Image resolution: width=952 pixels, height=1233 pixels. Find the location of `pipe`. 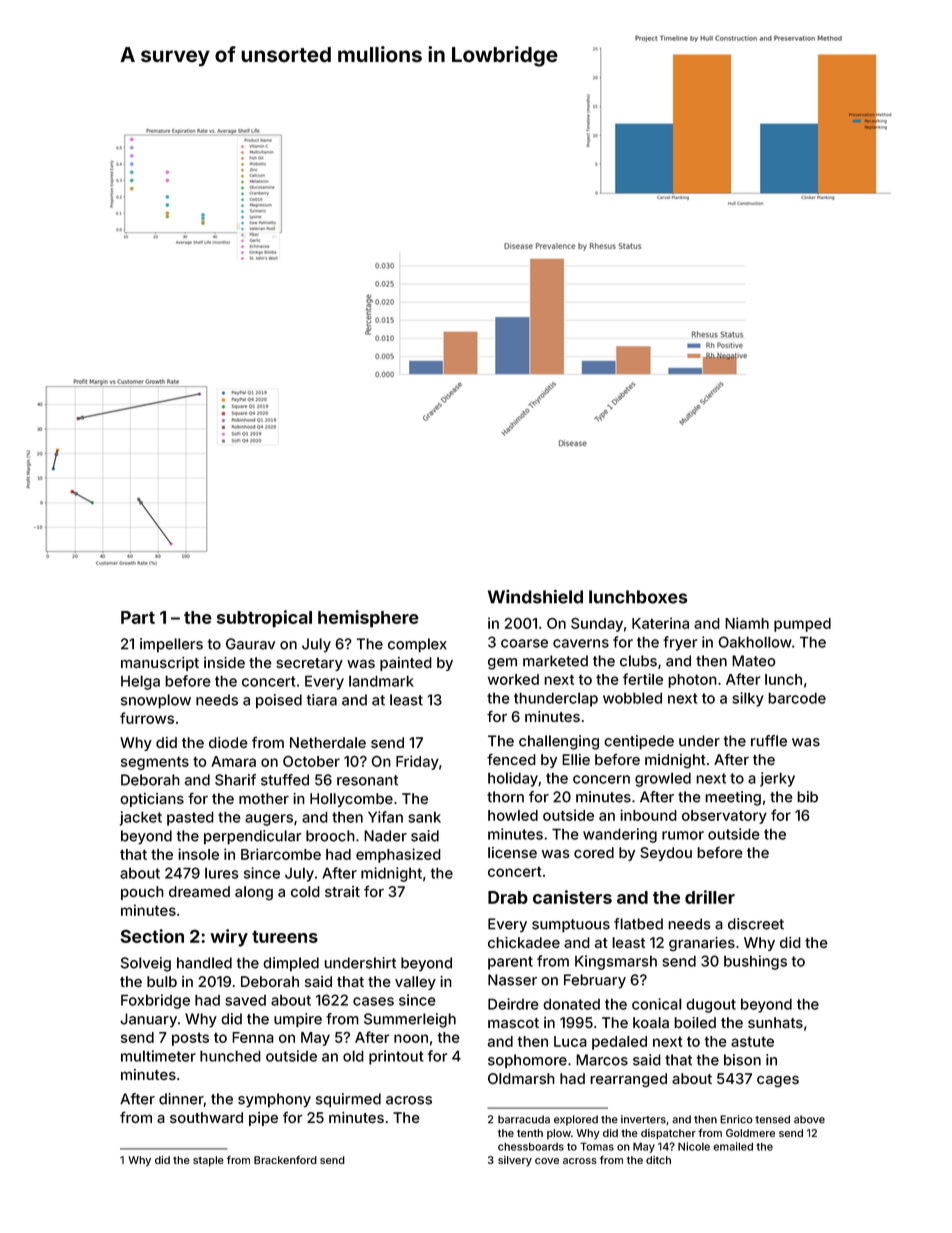

pipe is located at coordinates (263, 1119).
